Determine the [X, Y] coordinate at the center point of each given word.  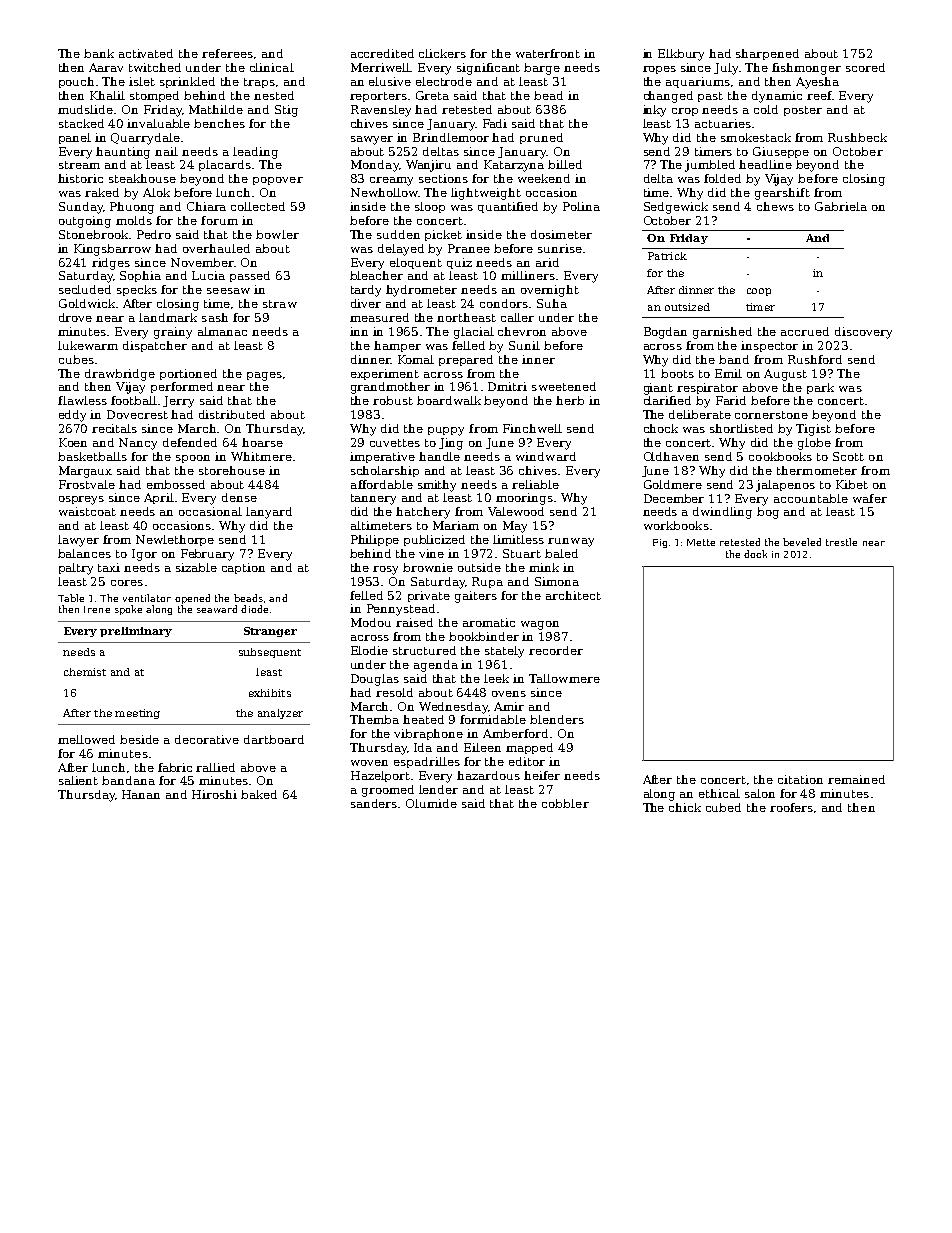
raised [414, 622]
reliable [535, 484]
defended [190, 442]
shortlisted [741, 428]
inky [654, 111]
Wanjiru [428, 166]
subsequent [270, 653]
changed [668, 97]
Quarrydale [145, 139]
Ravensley [381, 111]
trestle [841, 542]
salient [78, 780]
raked [102, 192]
